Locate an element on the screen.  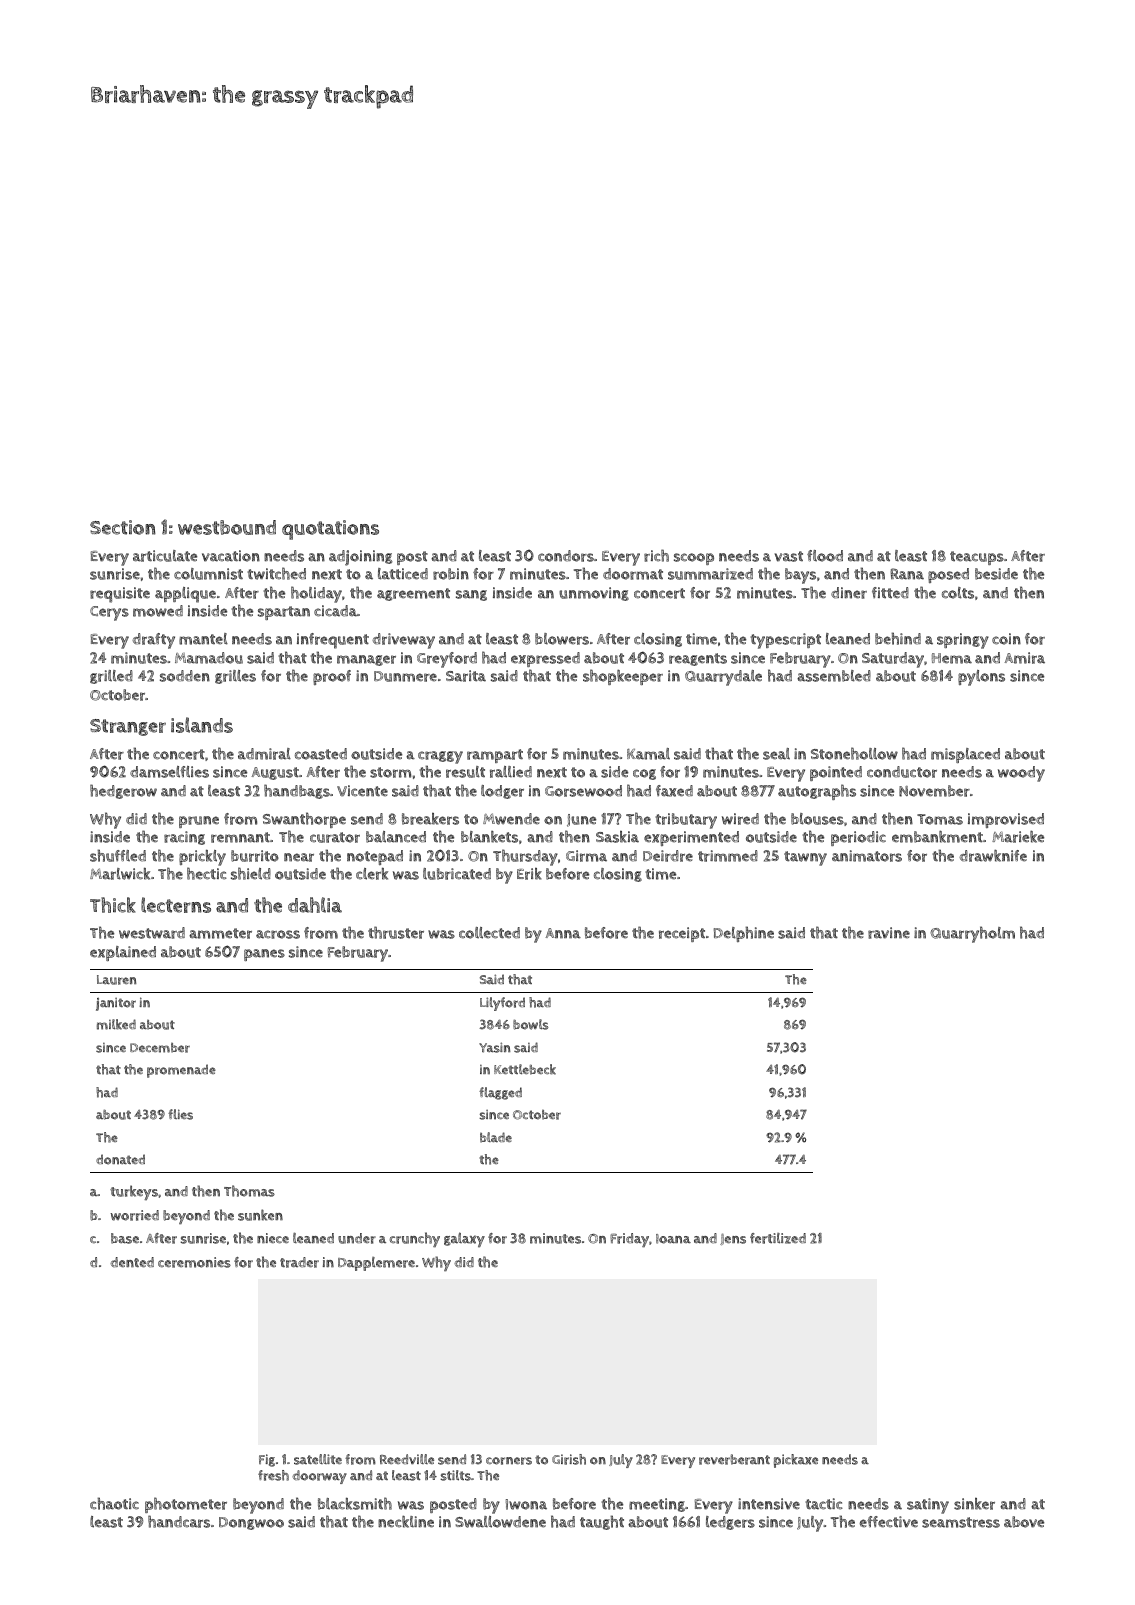
ravine is located at coordinates (889, 933).
